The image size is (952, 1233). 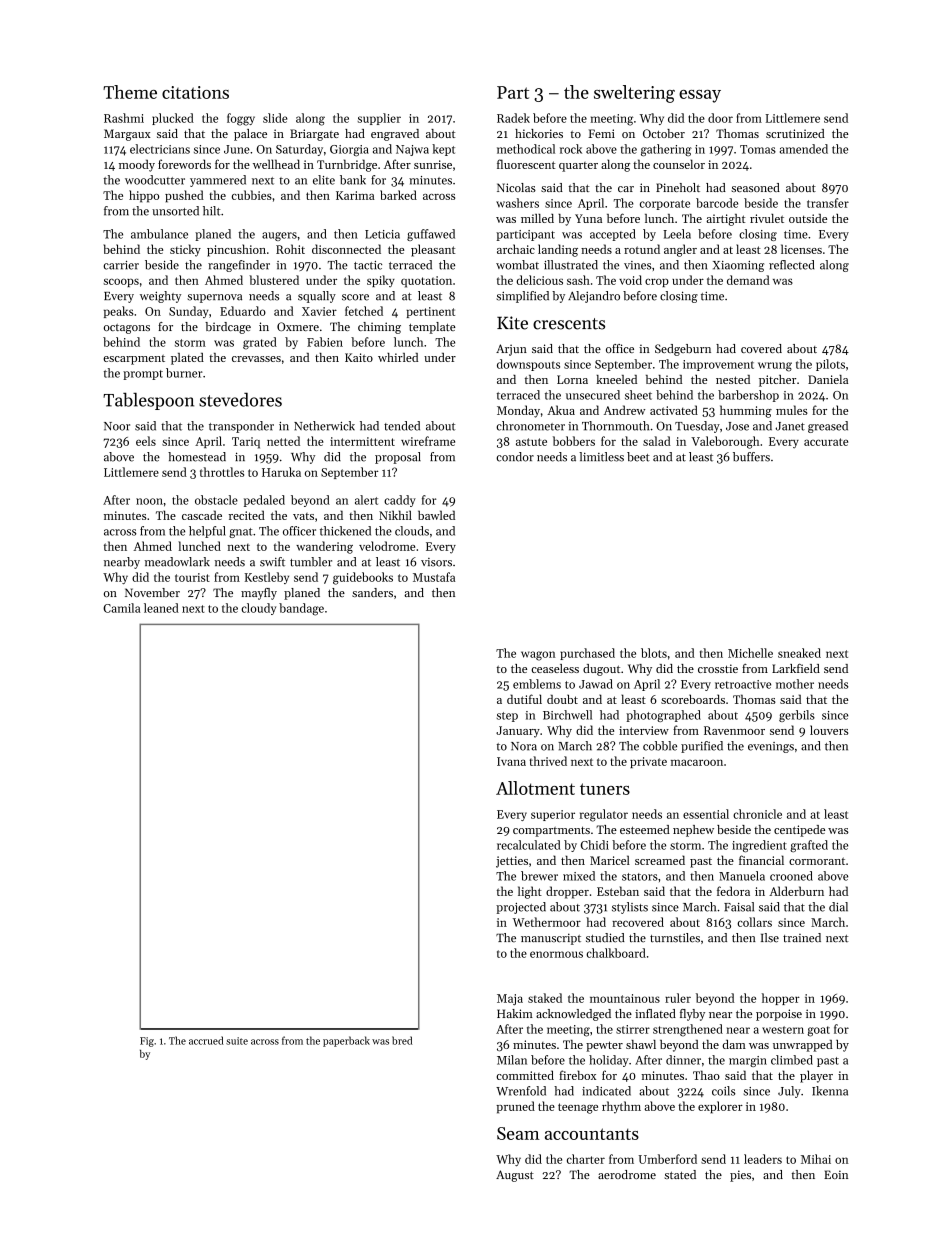 I want to click on Tariq, so click(x=246, y=443).
